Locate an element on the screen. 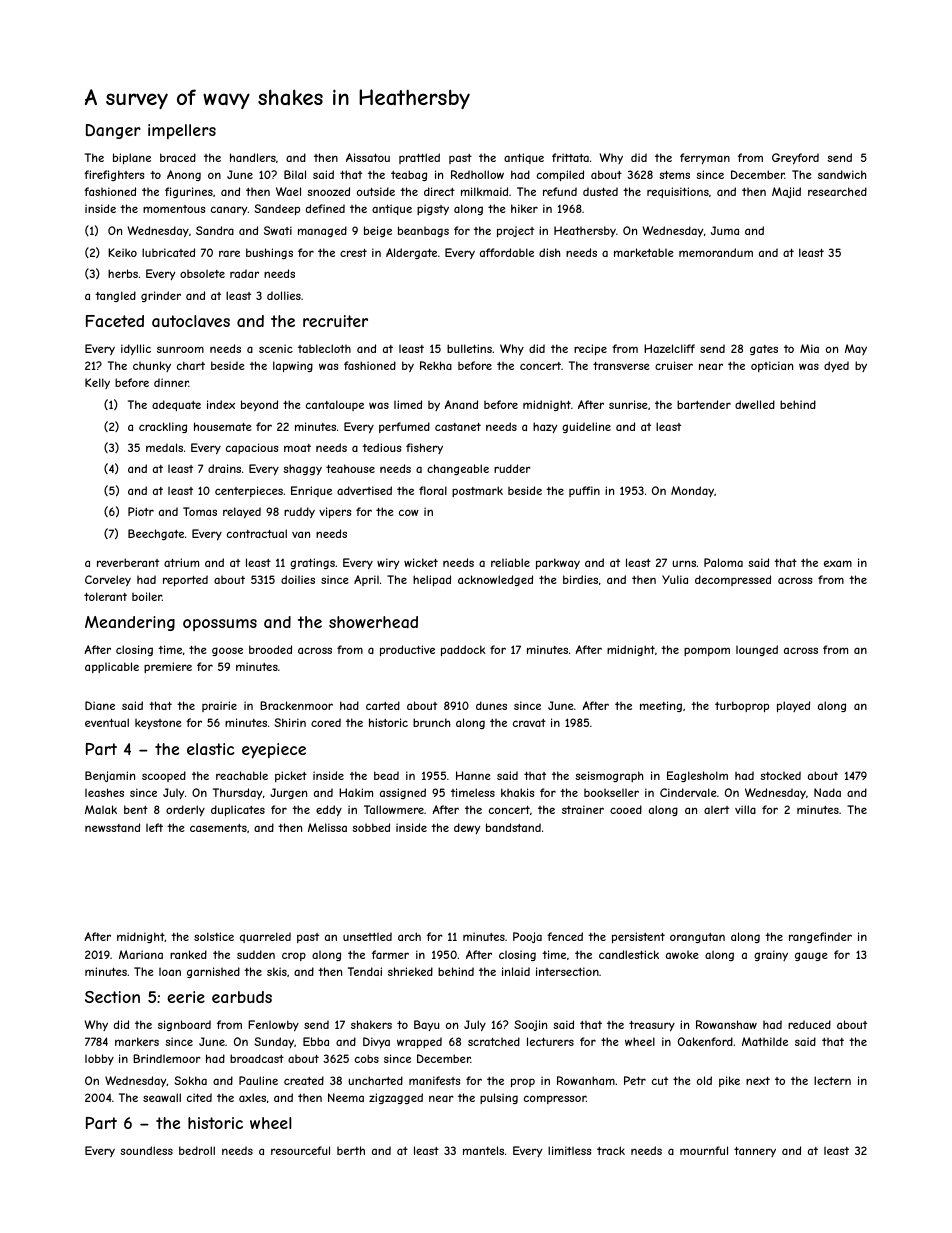  wicket is located at coordinates (421, 562).
